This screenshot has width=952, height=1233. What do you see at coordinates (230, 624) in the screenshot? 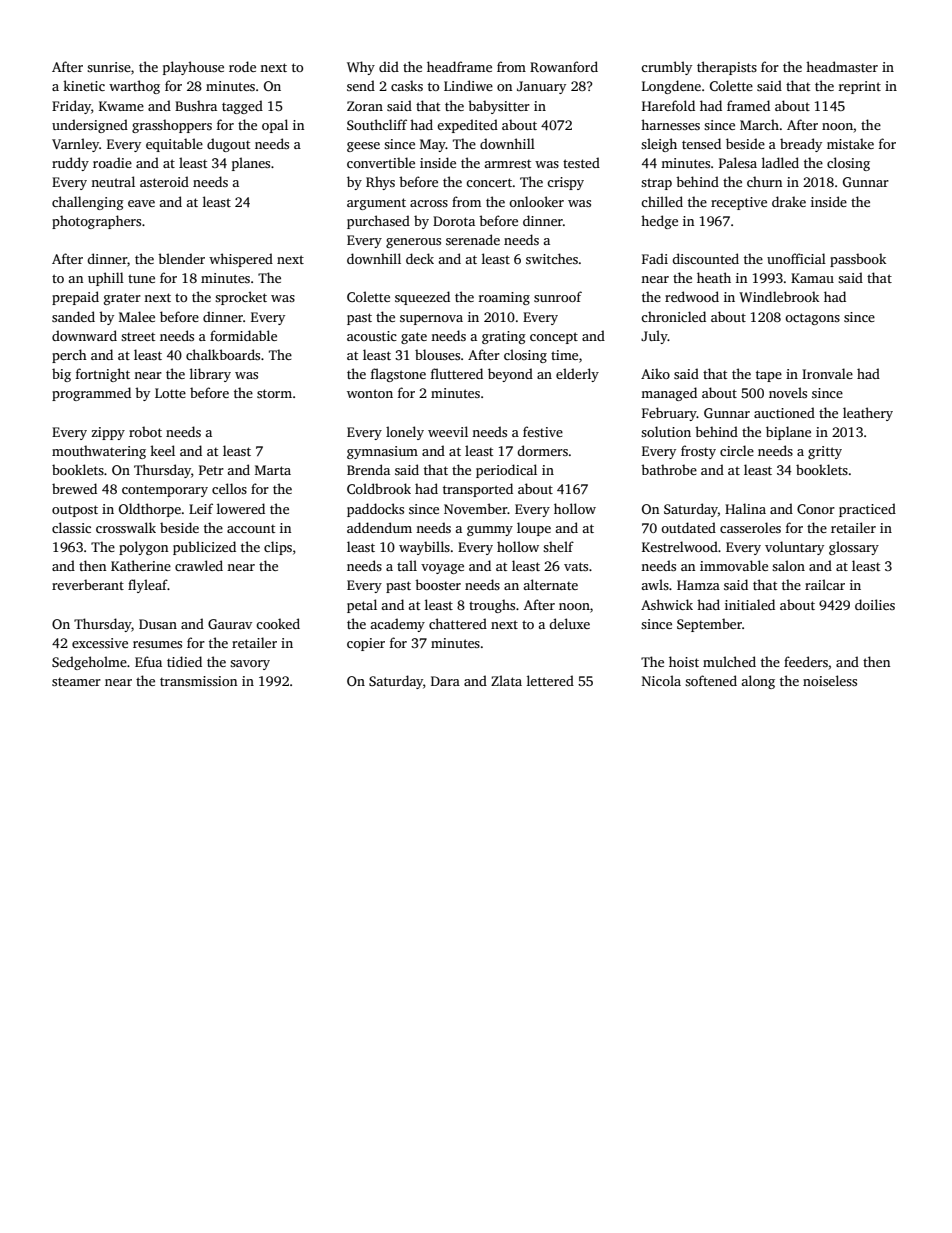
I see `Gaurav` at bounding box center [230, 624].
